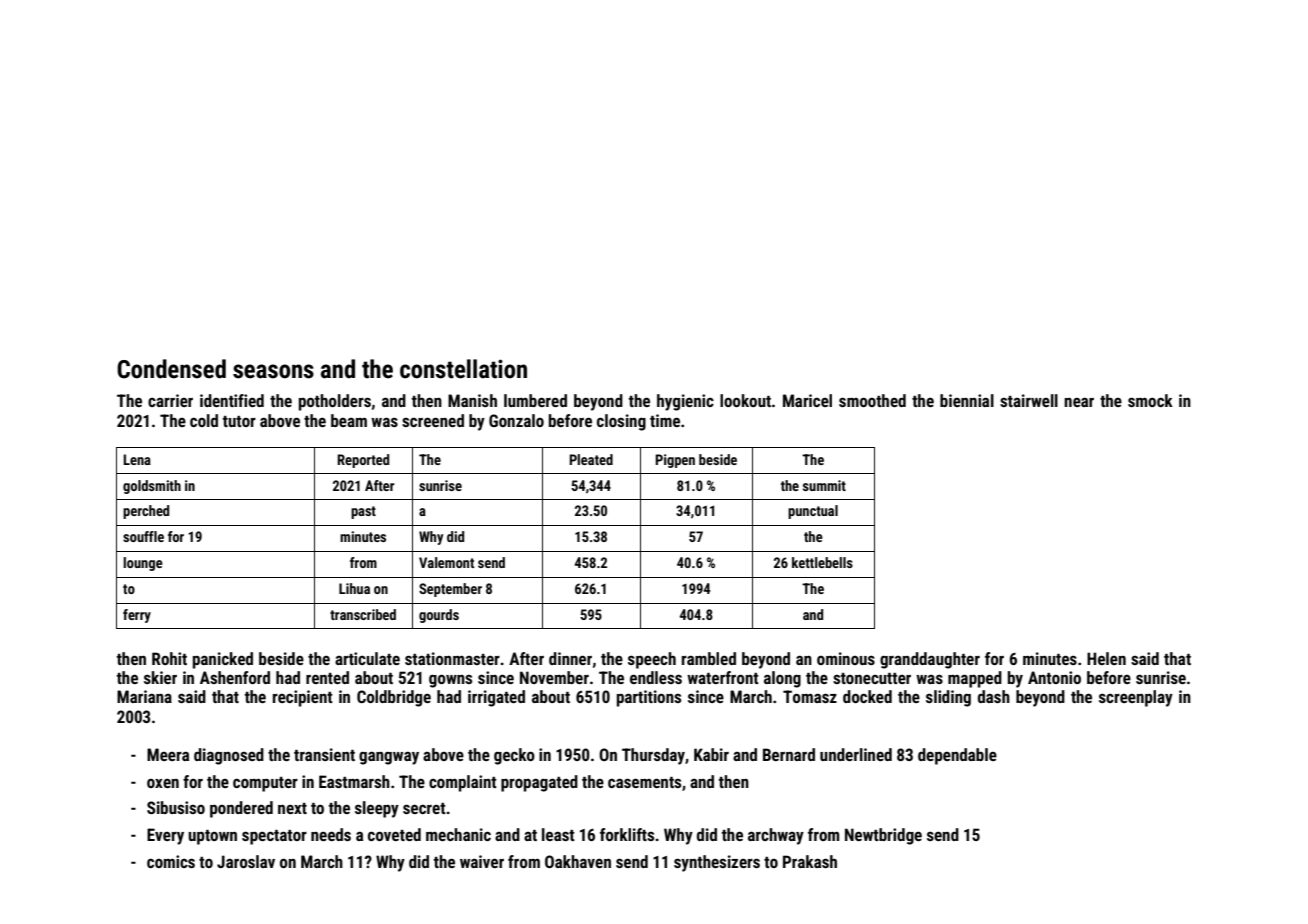 This screenshot has width=1308, height=924. What do you see at coordinates (813, 512) in the screenshot?
I see `punctual` at bounding box center [813, 512].
